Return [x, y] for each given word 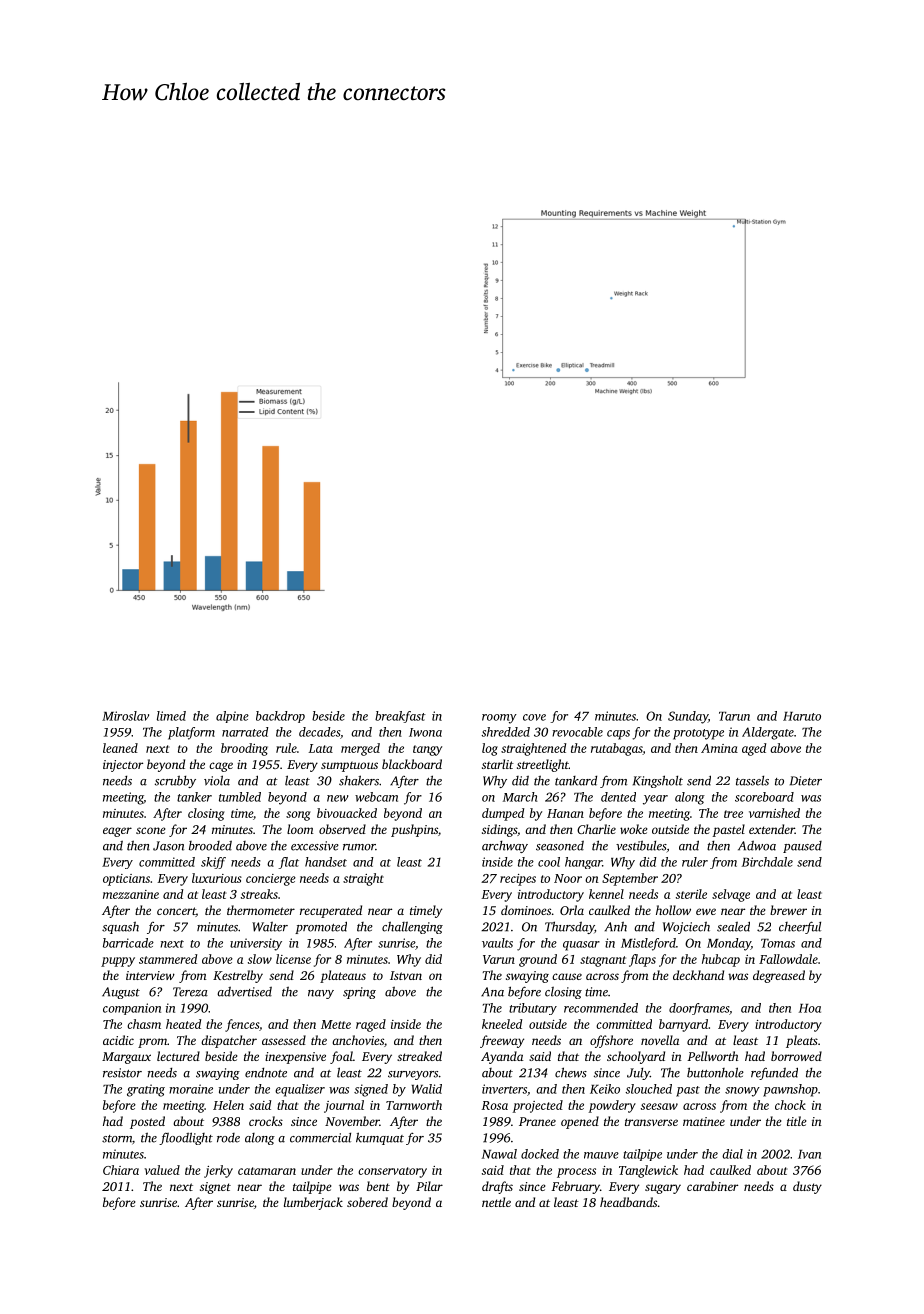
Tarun [734, 716]
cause [567, 976]
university [256, 944]
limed [171, 716]
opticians [126, 880]
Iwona [425, 732]
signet [215, 1188]
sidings [499, 830]
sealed [733, 927]
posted [147, 1122]
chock [790, 1105]
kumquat [380, 1138]
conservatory [392, 1172]
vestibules [641, 845]
